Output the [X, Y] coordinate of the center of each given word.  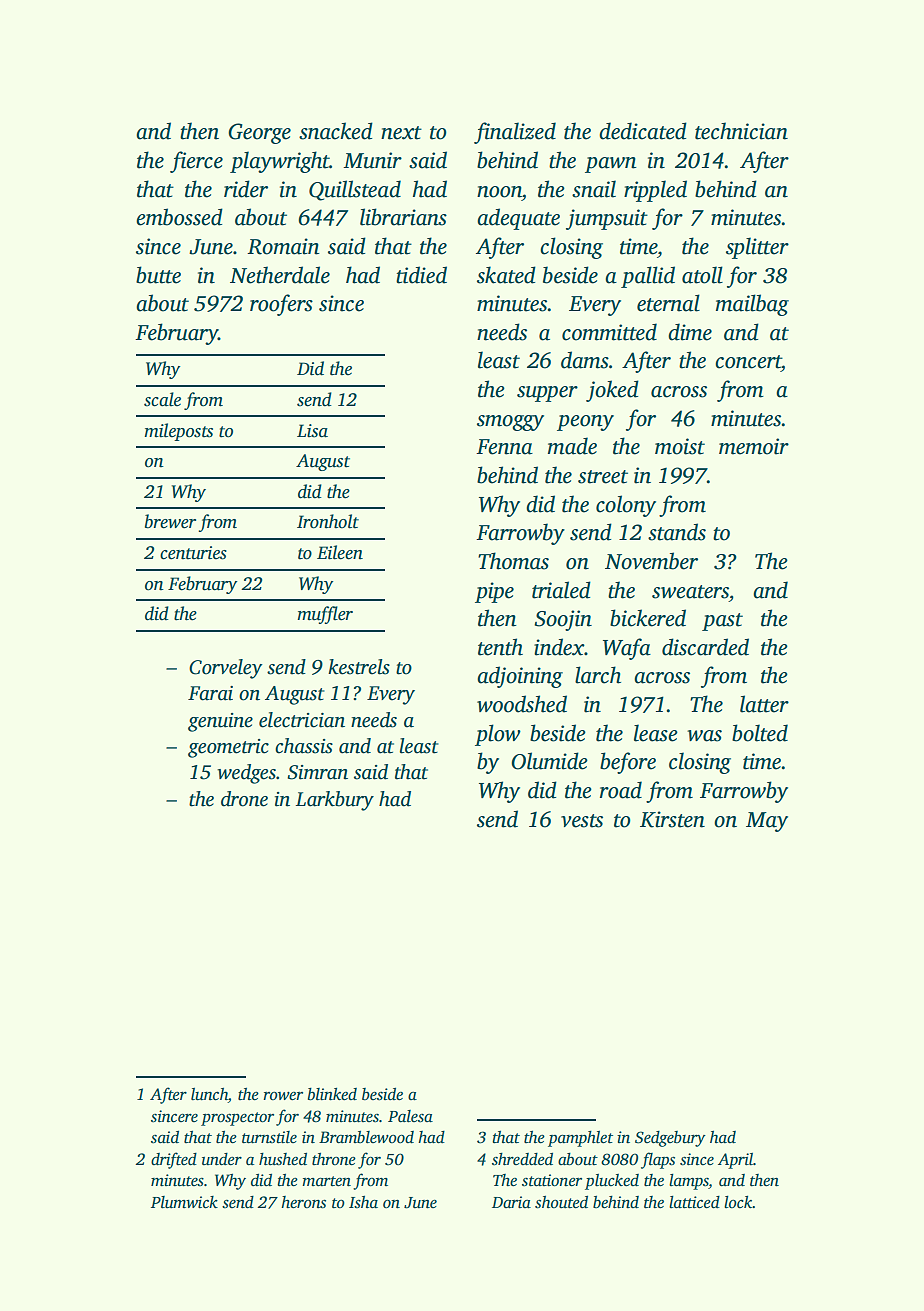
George [260, 133]
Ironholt [328, 521]
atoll [702, 275]
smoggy [510, 423]
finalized [515, 133]
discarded [705, 647]
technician [741, 131]
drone [244, 799]
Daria [511, 1202]
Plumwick [184, 1202]
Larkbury [335, 801]
